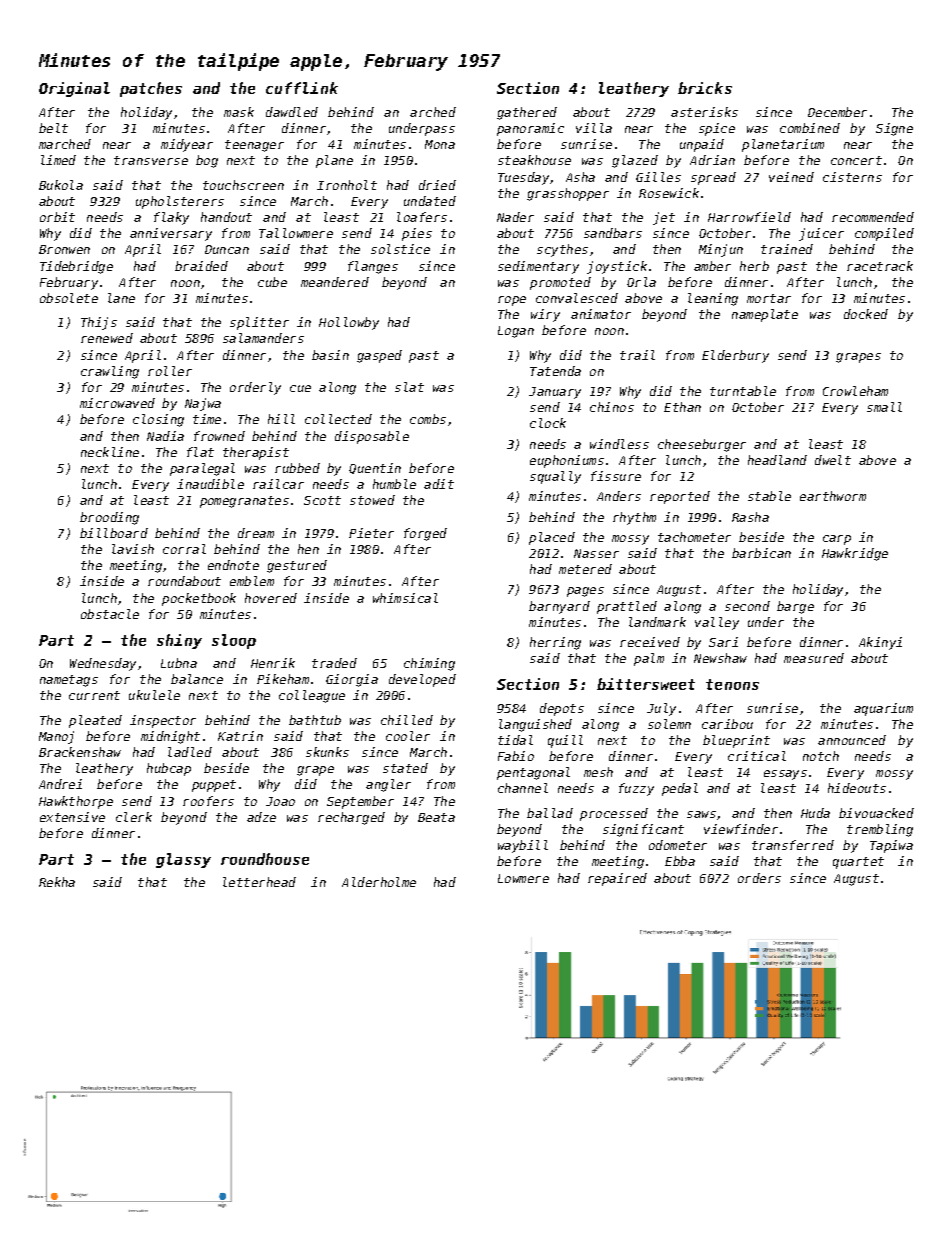  I want to click on skunks, so click(327, 752).
